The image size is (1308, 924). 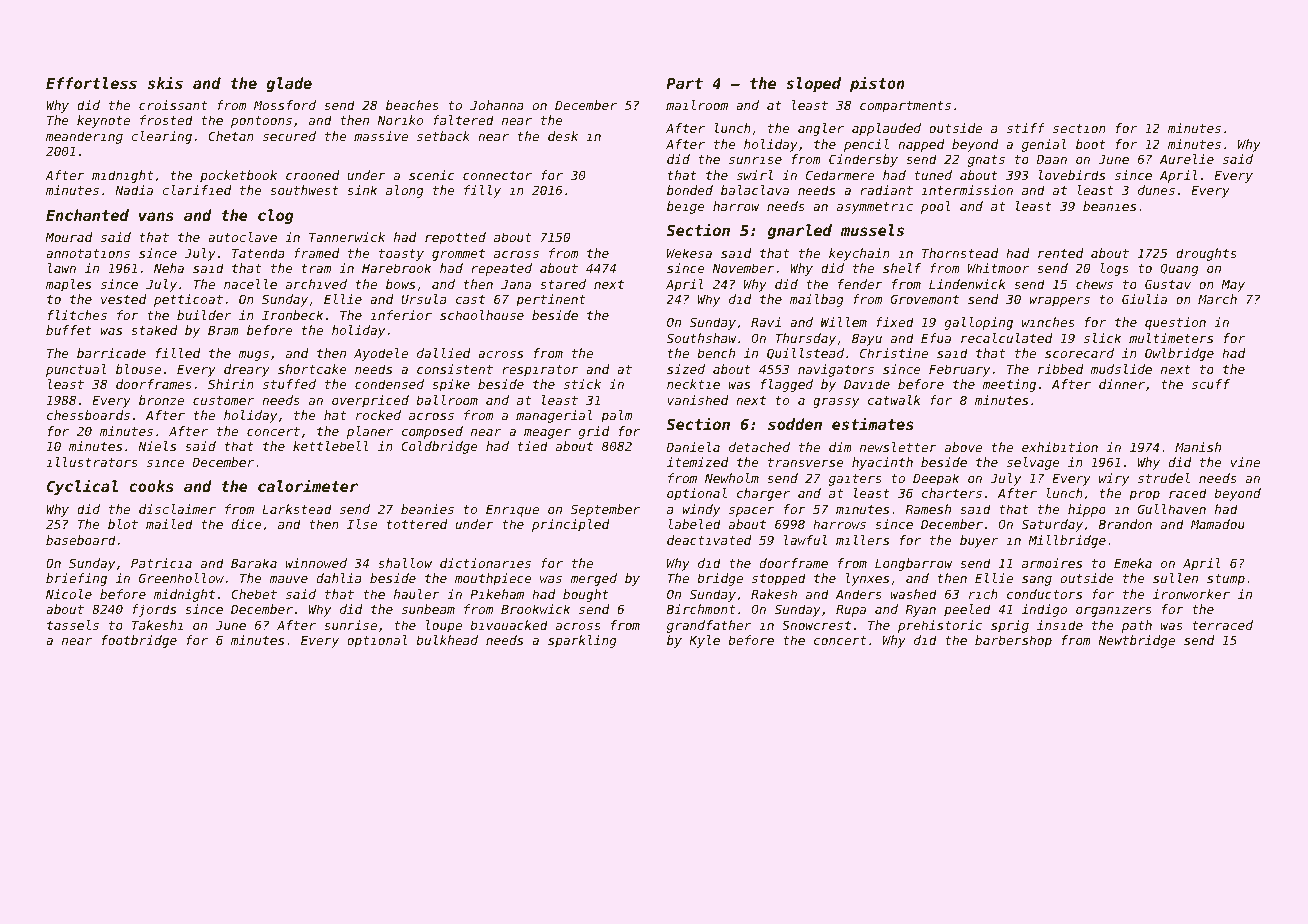 What do you see at coordinates (1060, 447) in the document?
I see `exhibition` at bounding box center [1060, 447].
